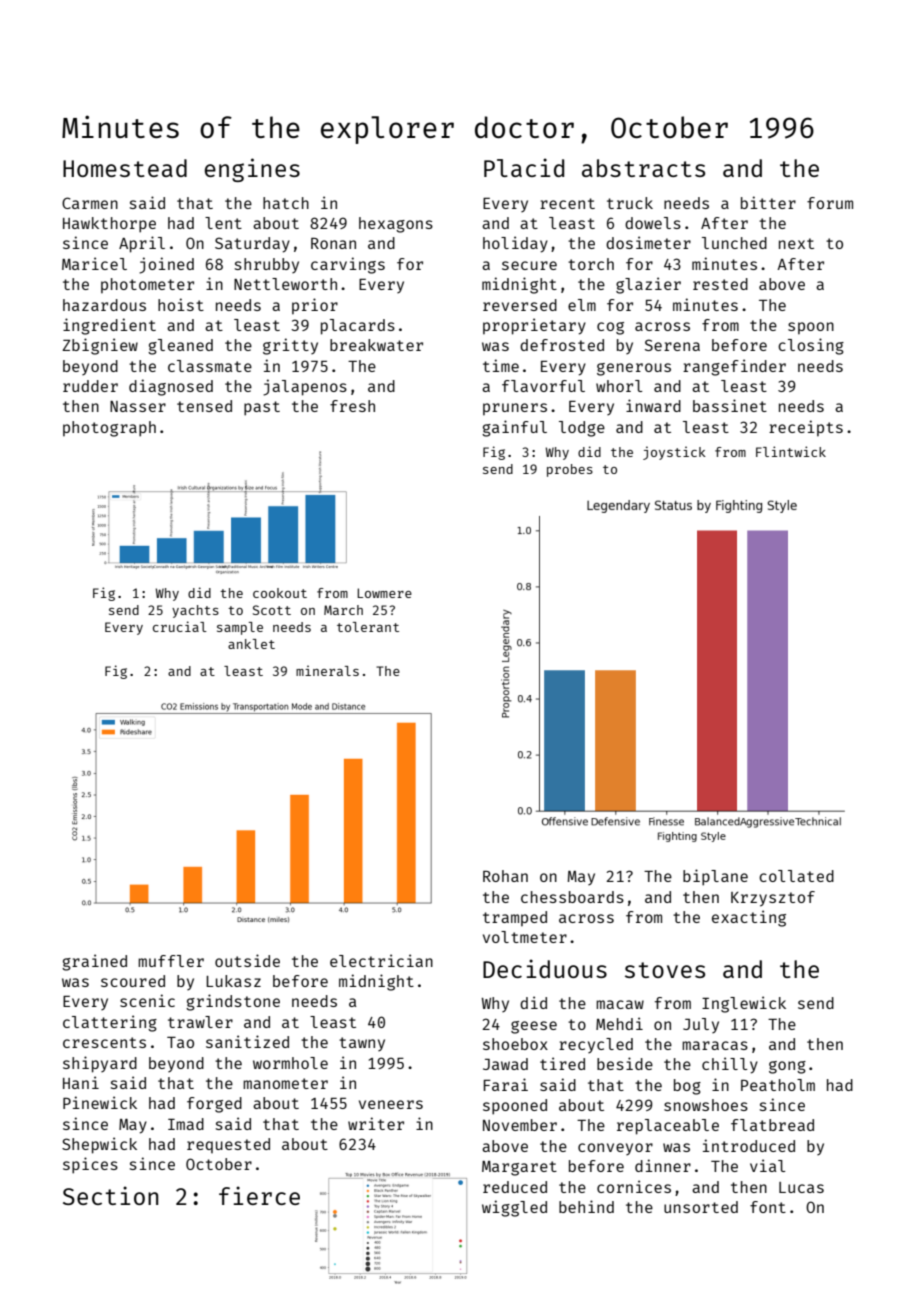 This image has width=924, height=1308. What do you see at coordinates (180, 626) in the image?
I see `crucial` at bounding box center [180, 626].
